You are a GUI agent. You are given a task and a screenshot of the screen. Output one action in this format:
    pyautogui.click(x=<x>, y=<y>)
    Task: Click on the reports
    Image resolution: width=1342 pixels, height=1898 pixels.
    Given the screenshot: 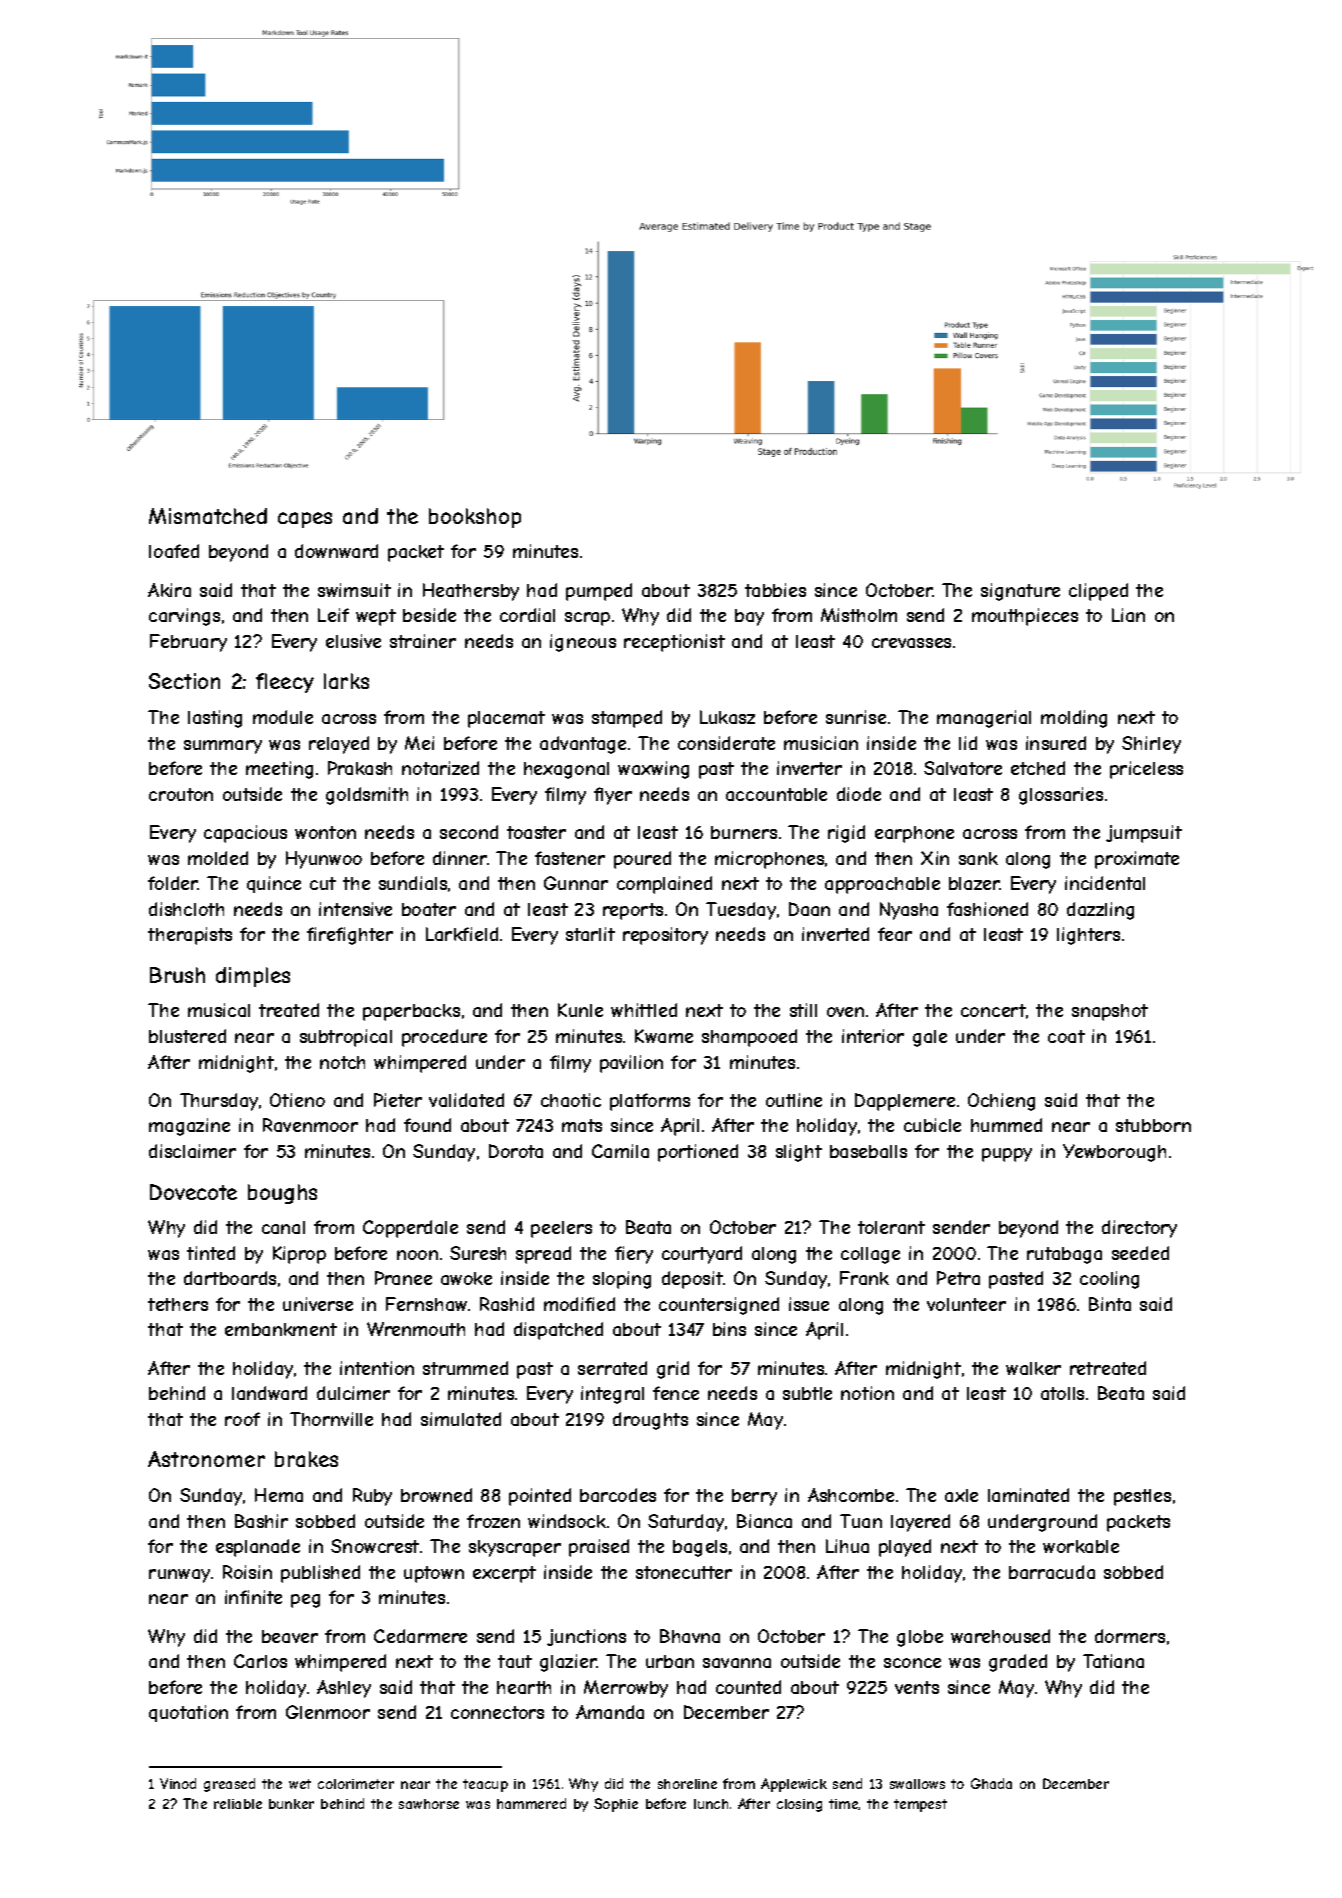 What is the action you would take?
    pyautogui.click(x=633, y=911)
